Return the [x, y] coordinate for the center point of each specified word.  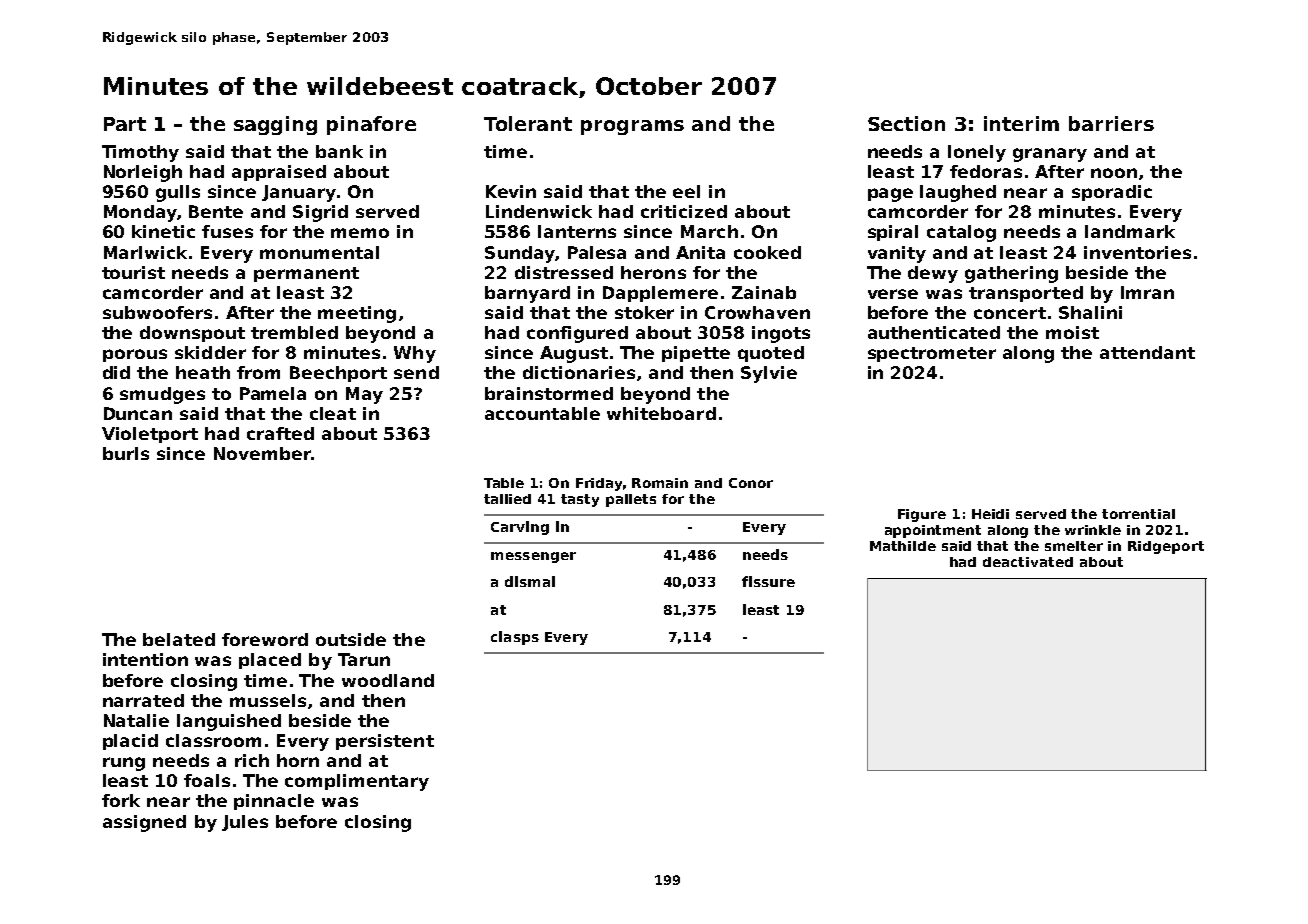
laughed [958, 193]
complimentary [357, 782]
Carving [520, 528]
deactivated [1028, 562]
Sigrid [320, 213]
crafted [280, 433]
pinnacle [274, 802]
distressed [564, 272]
